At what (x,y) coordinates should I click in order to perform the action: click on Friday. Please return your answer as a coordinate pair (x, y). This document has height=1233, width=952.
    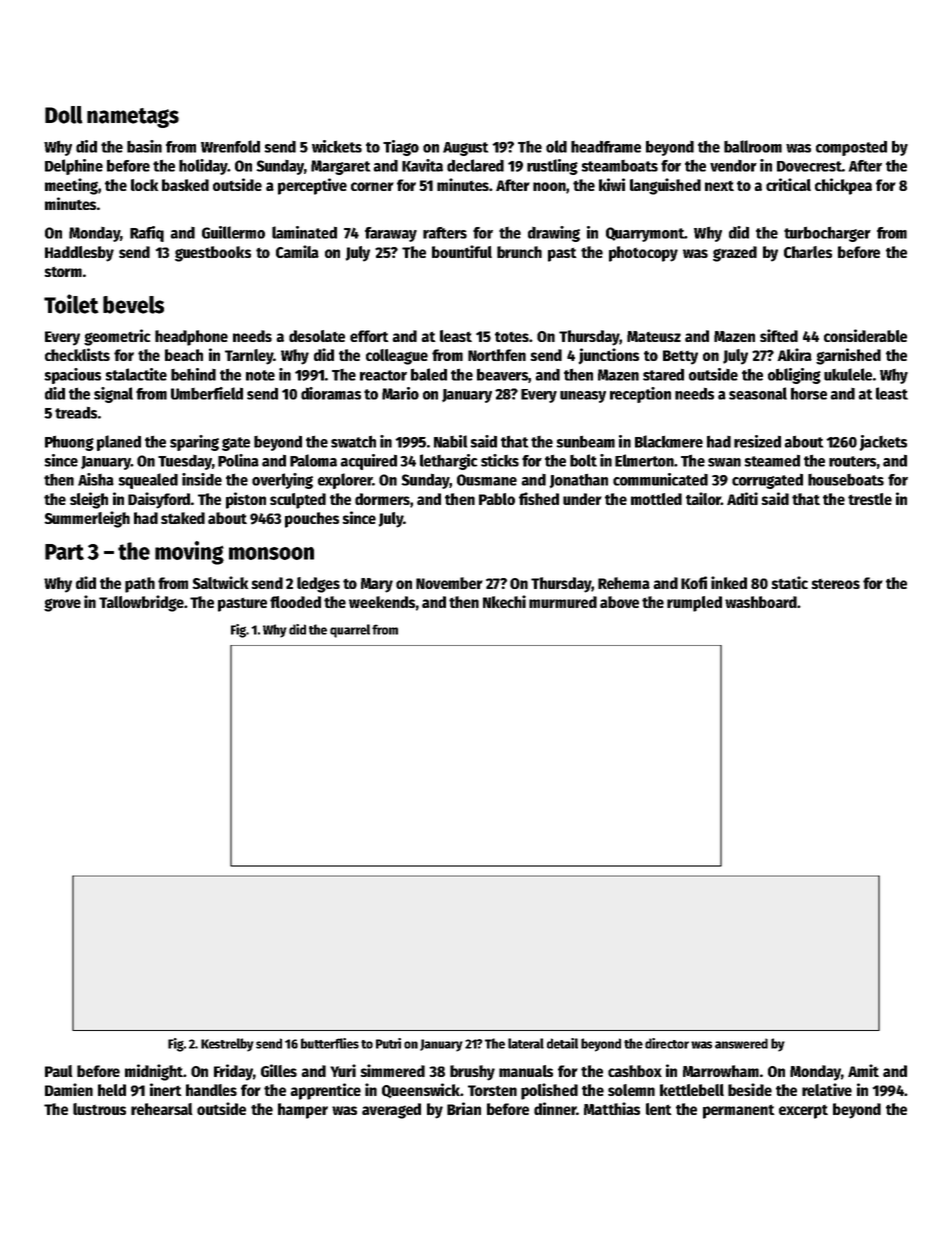
    Looking at the image, I should click on (233, 1072).
